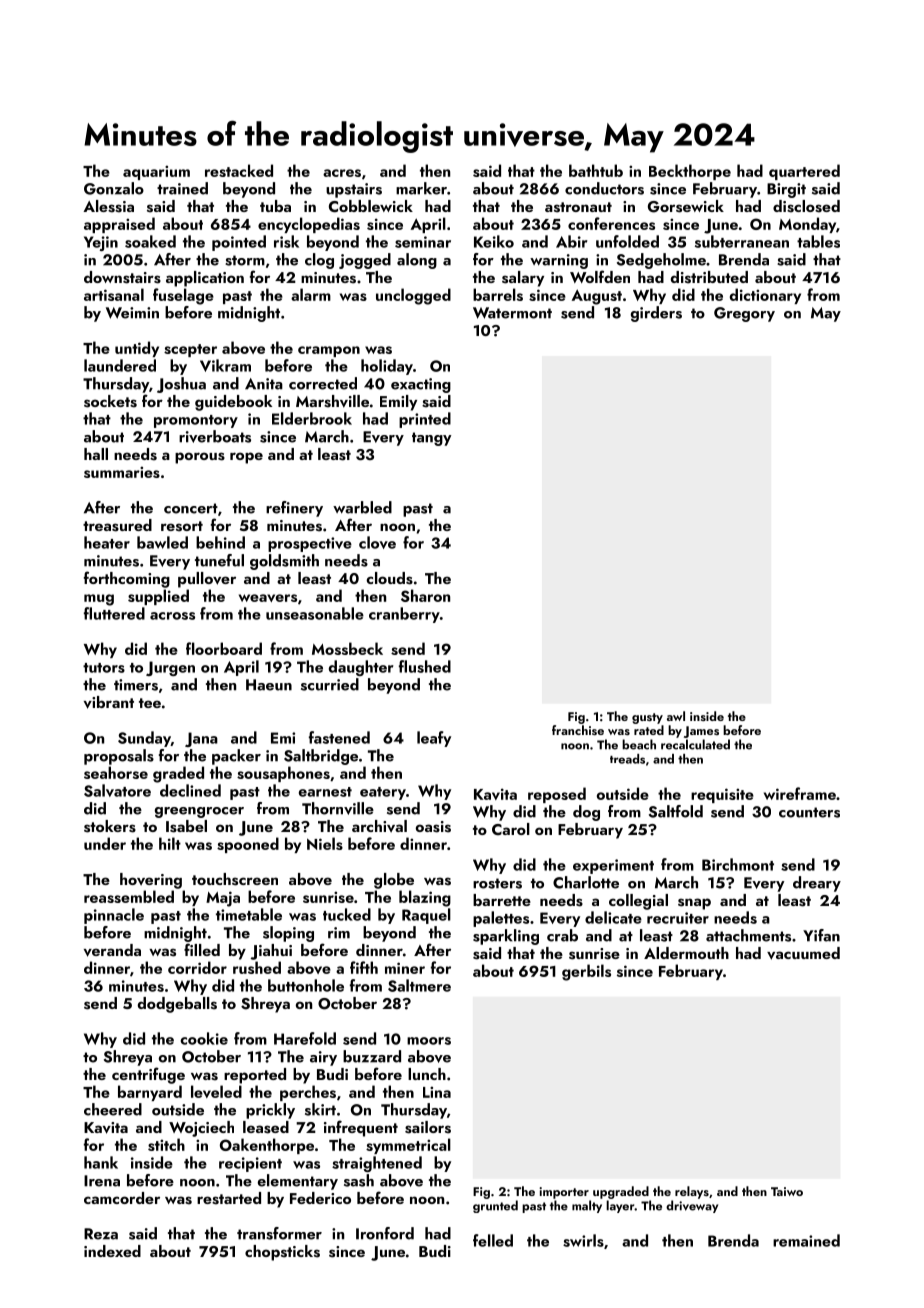  What do you see at coordinates (431, 439) in the image?
I see `tangy` at bounding box center [431, 439].
